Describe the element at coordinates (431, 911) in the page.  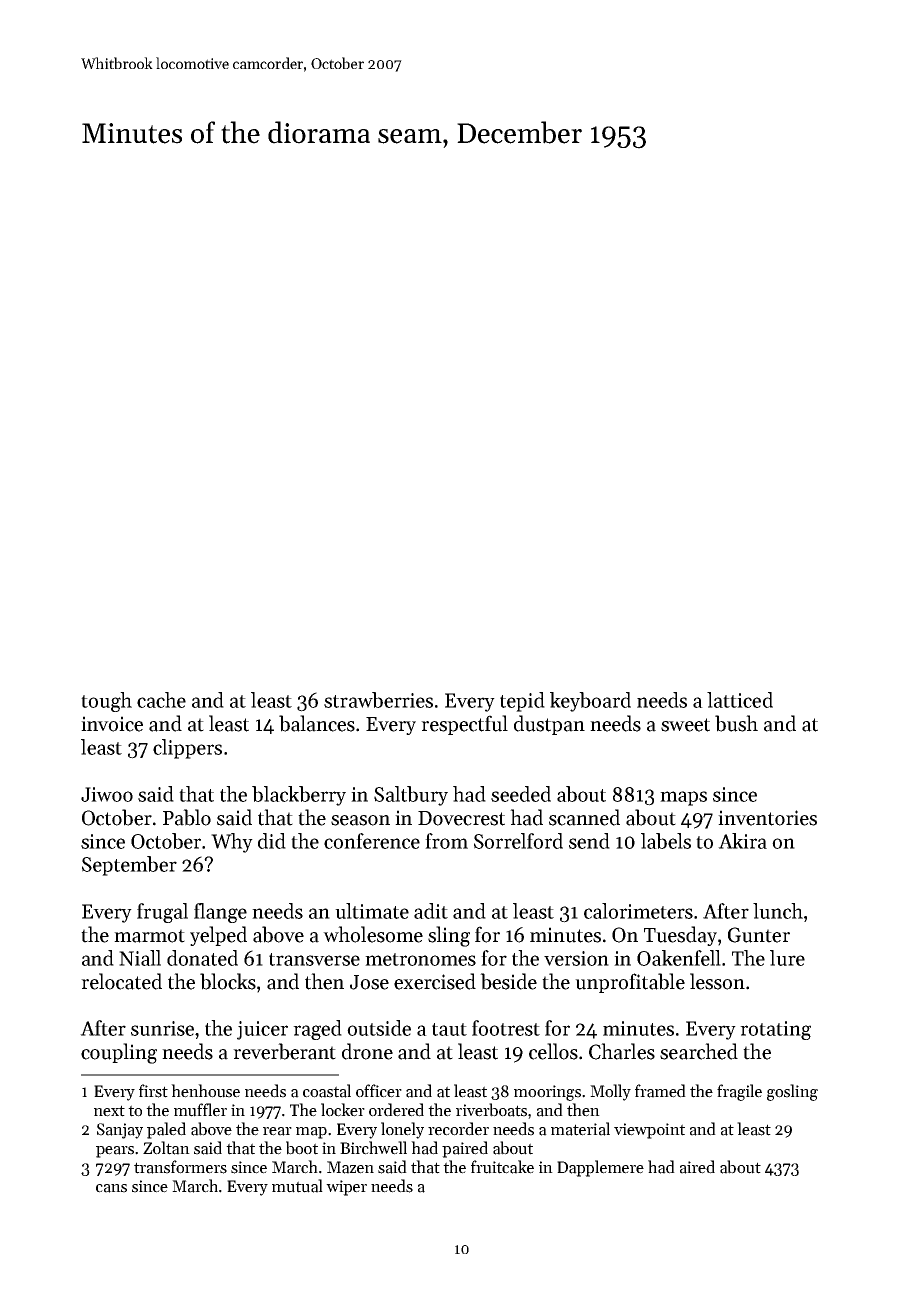
I see `adit` at that location.
